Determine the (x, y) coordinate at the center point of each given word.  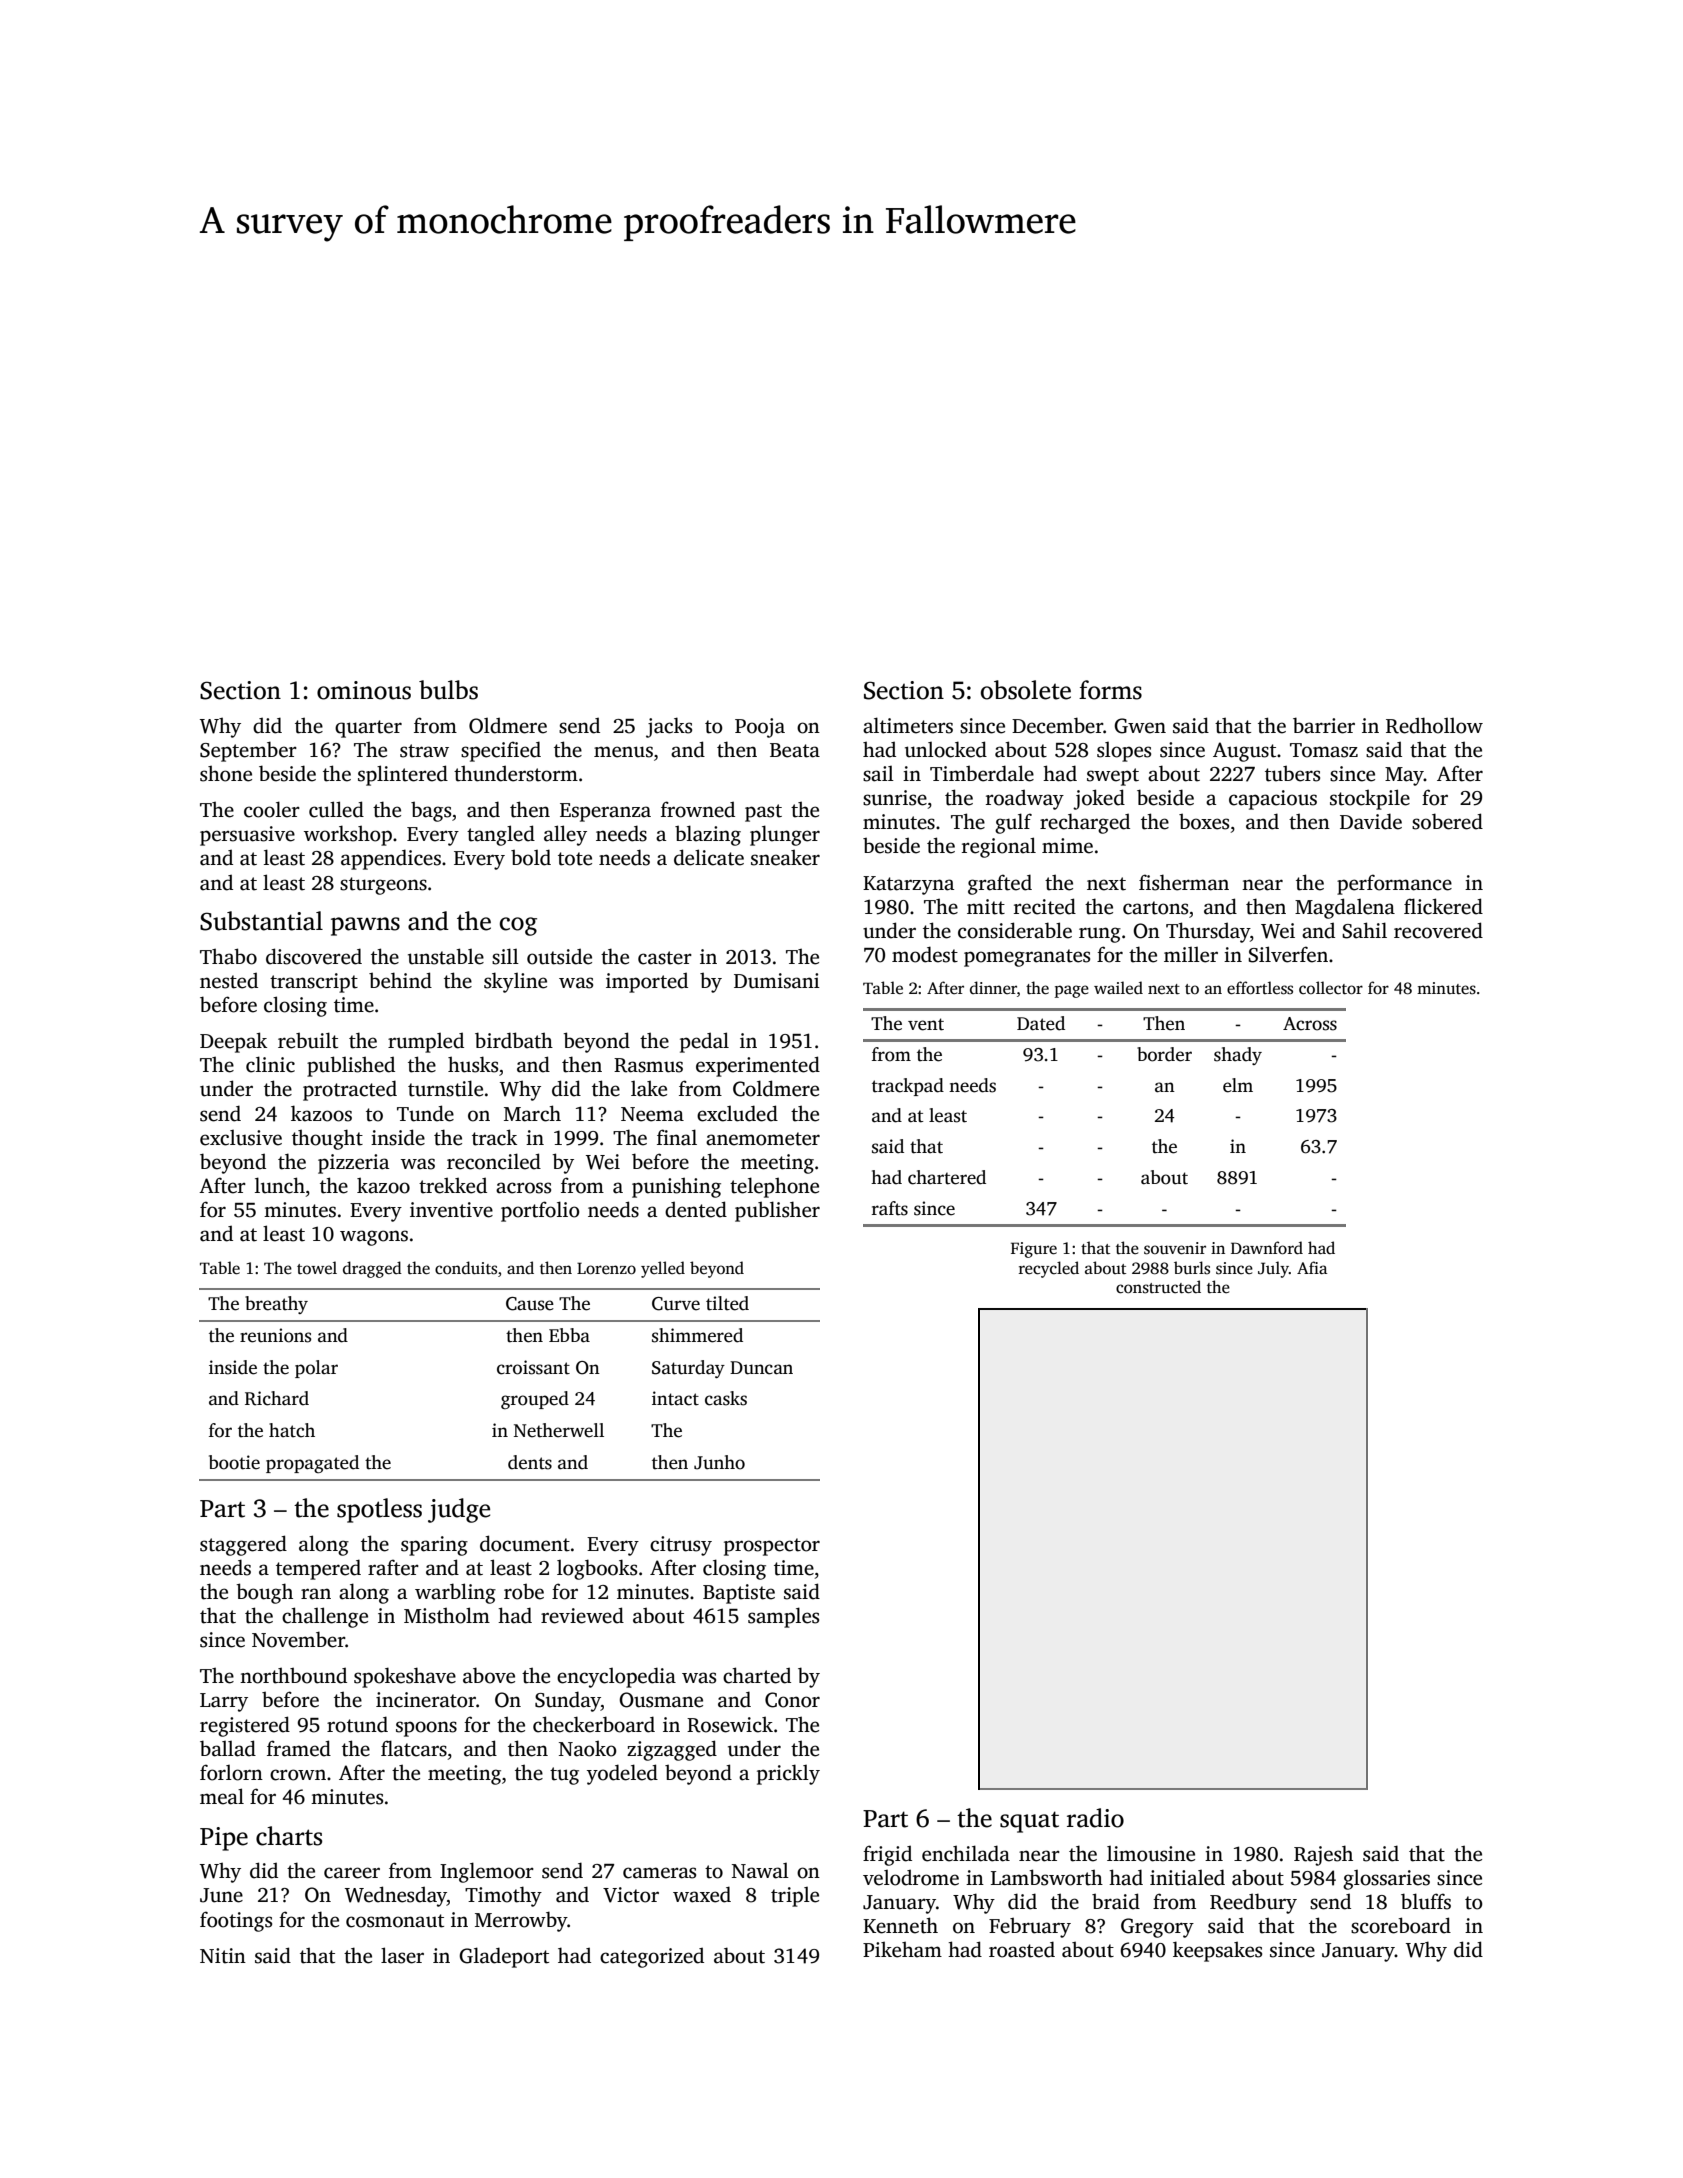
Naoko (588, 1748)
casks (726, 1398)
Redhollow (1434, 725)
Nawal (760, 1871)
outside (559, 956)
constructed (1158, 1287)
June (221, 1895)
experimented (758, 1066)
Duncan (761, 1368)
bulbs (448, 690)
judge (459, 1510)
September (248, 751)
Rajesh (1323, 1855)
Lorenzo (606, 1268)
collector (1331, 988)
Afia (1312, 1267)
